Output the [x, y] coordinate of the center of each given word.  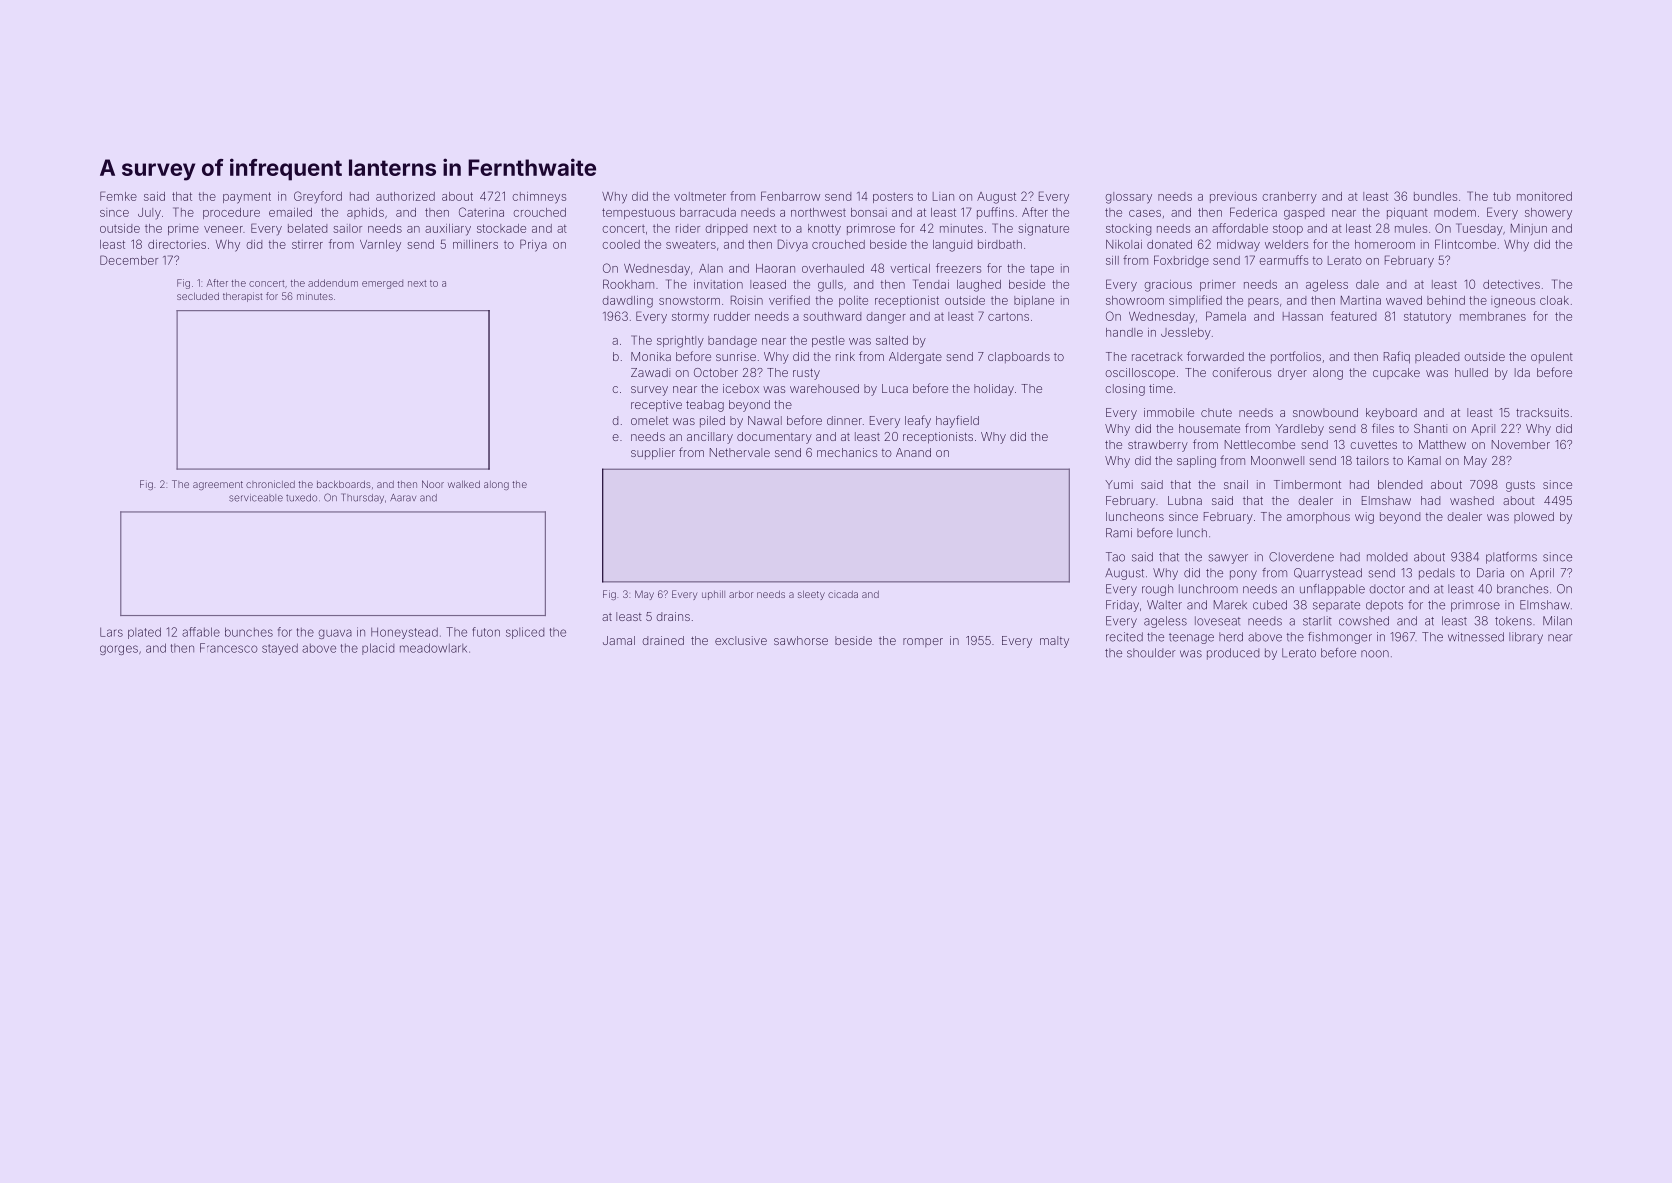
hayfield [957, 421]
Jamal [619, 640]
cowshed [1364, 621]
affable [201, 632]
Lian [943, 196]
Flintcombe [1465, 244]
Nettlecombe [1260, 444]
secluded [198, 296]
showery [1548, 214]
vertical [910, 268]
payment [247, 198]
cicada [843, 594]
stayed [280, 649]
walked [464, 484]
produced [1233, 654]
